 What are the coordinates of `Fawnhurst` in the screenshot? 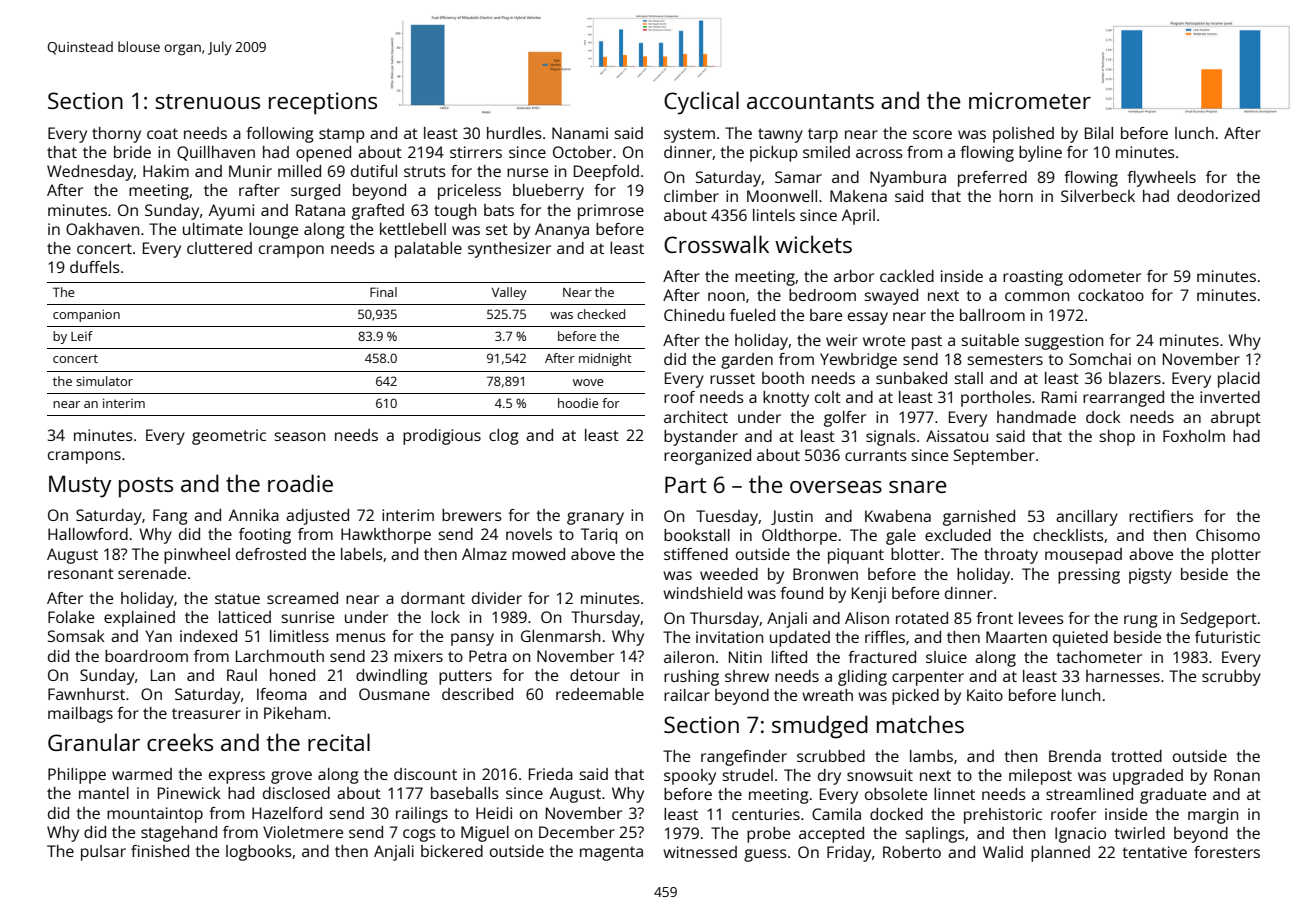 It's located at (86, 694).
